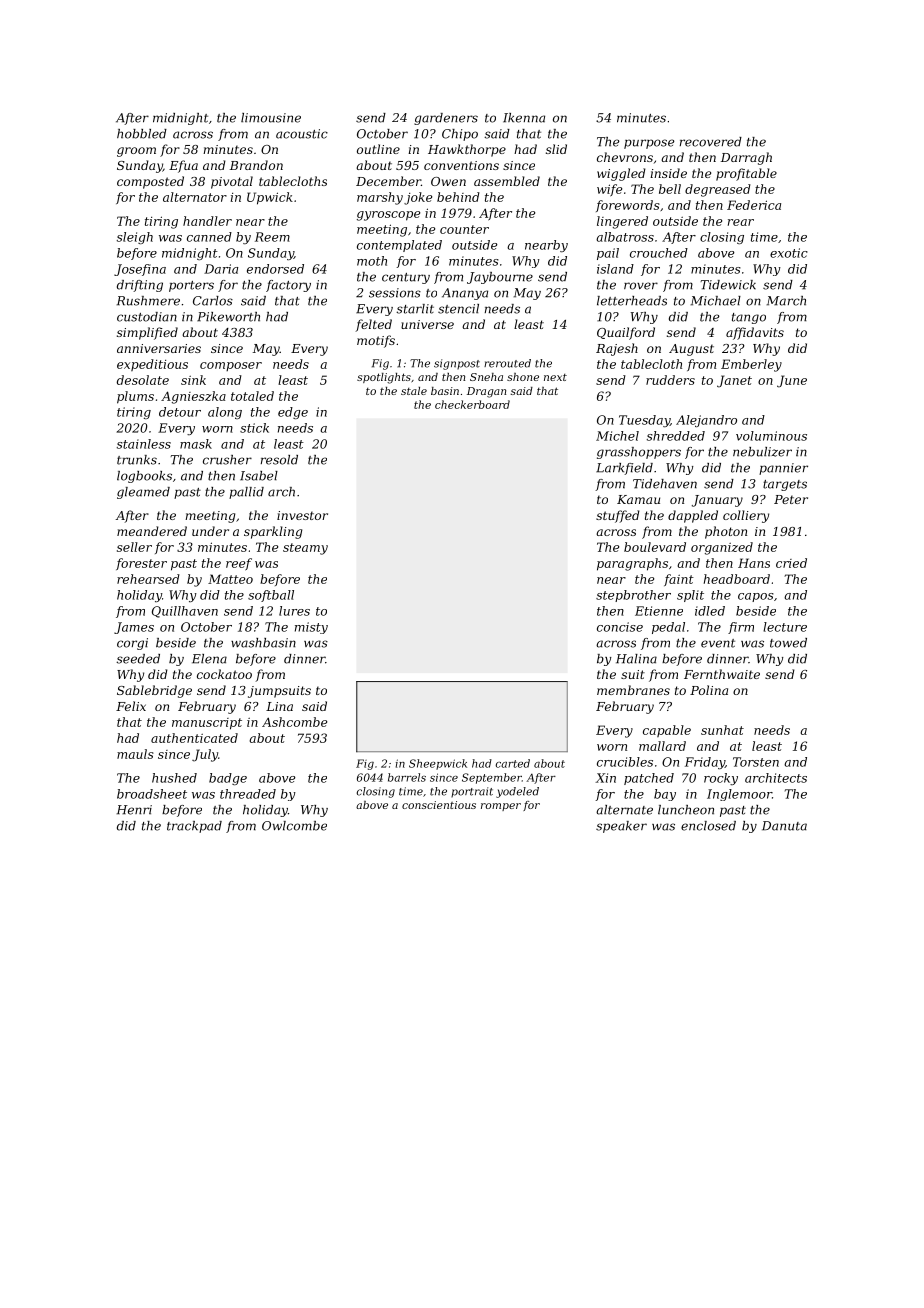  What do you see at coordinates (439, 805) in the screenshot?
I see `conscientious` at bounding box center [439, 805].
